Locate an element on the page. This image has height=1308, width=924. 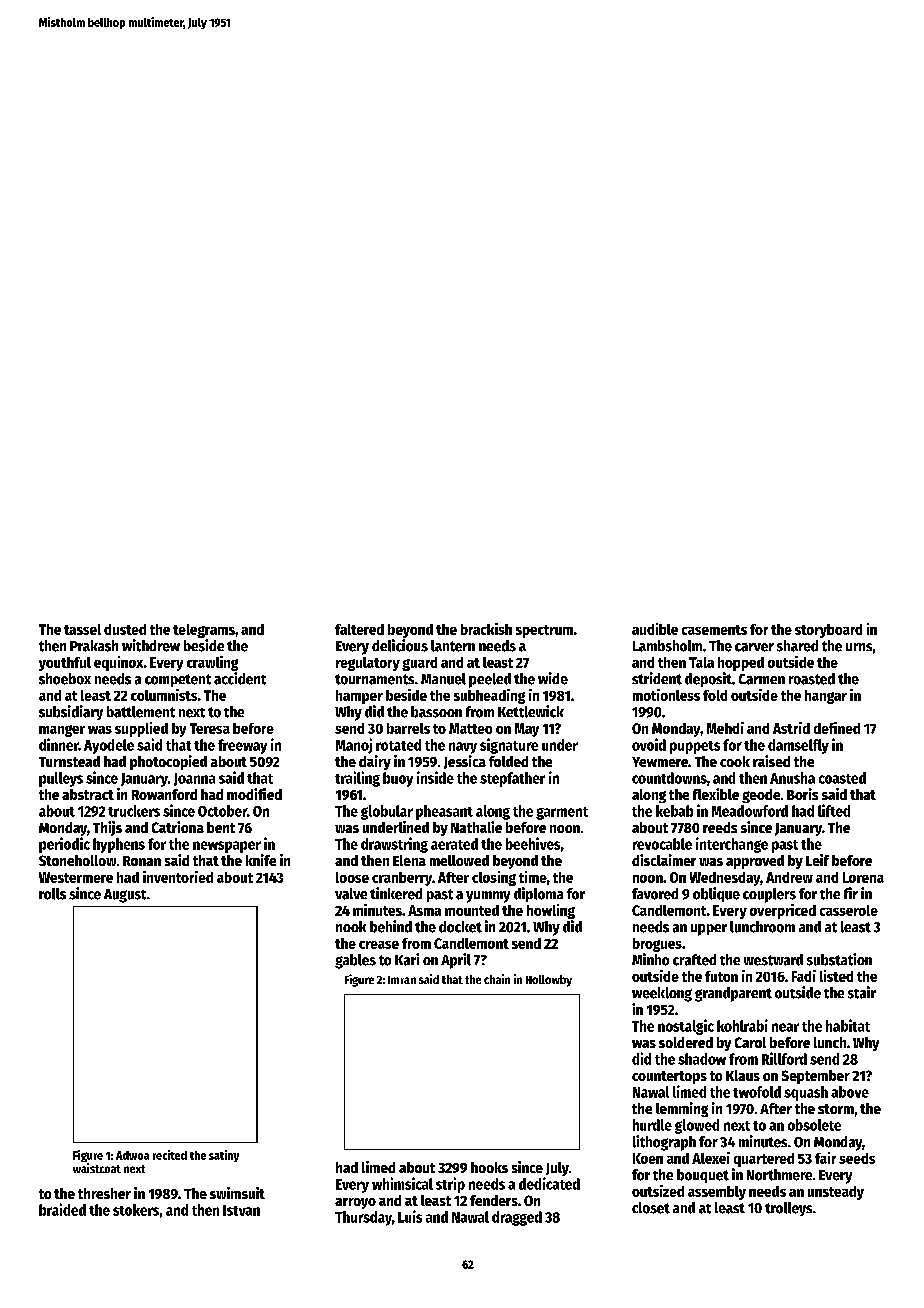
chain is located at coordinates (497, 979).
